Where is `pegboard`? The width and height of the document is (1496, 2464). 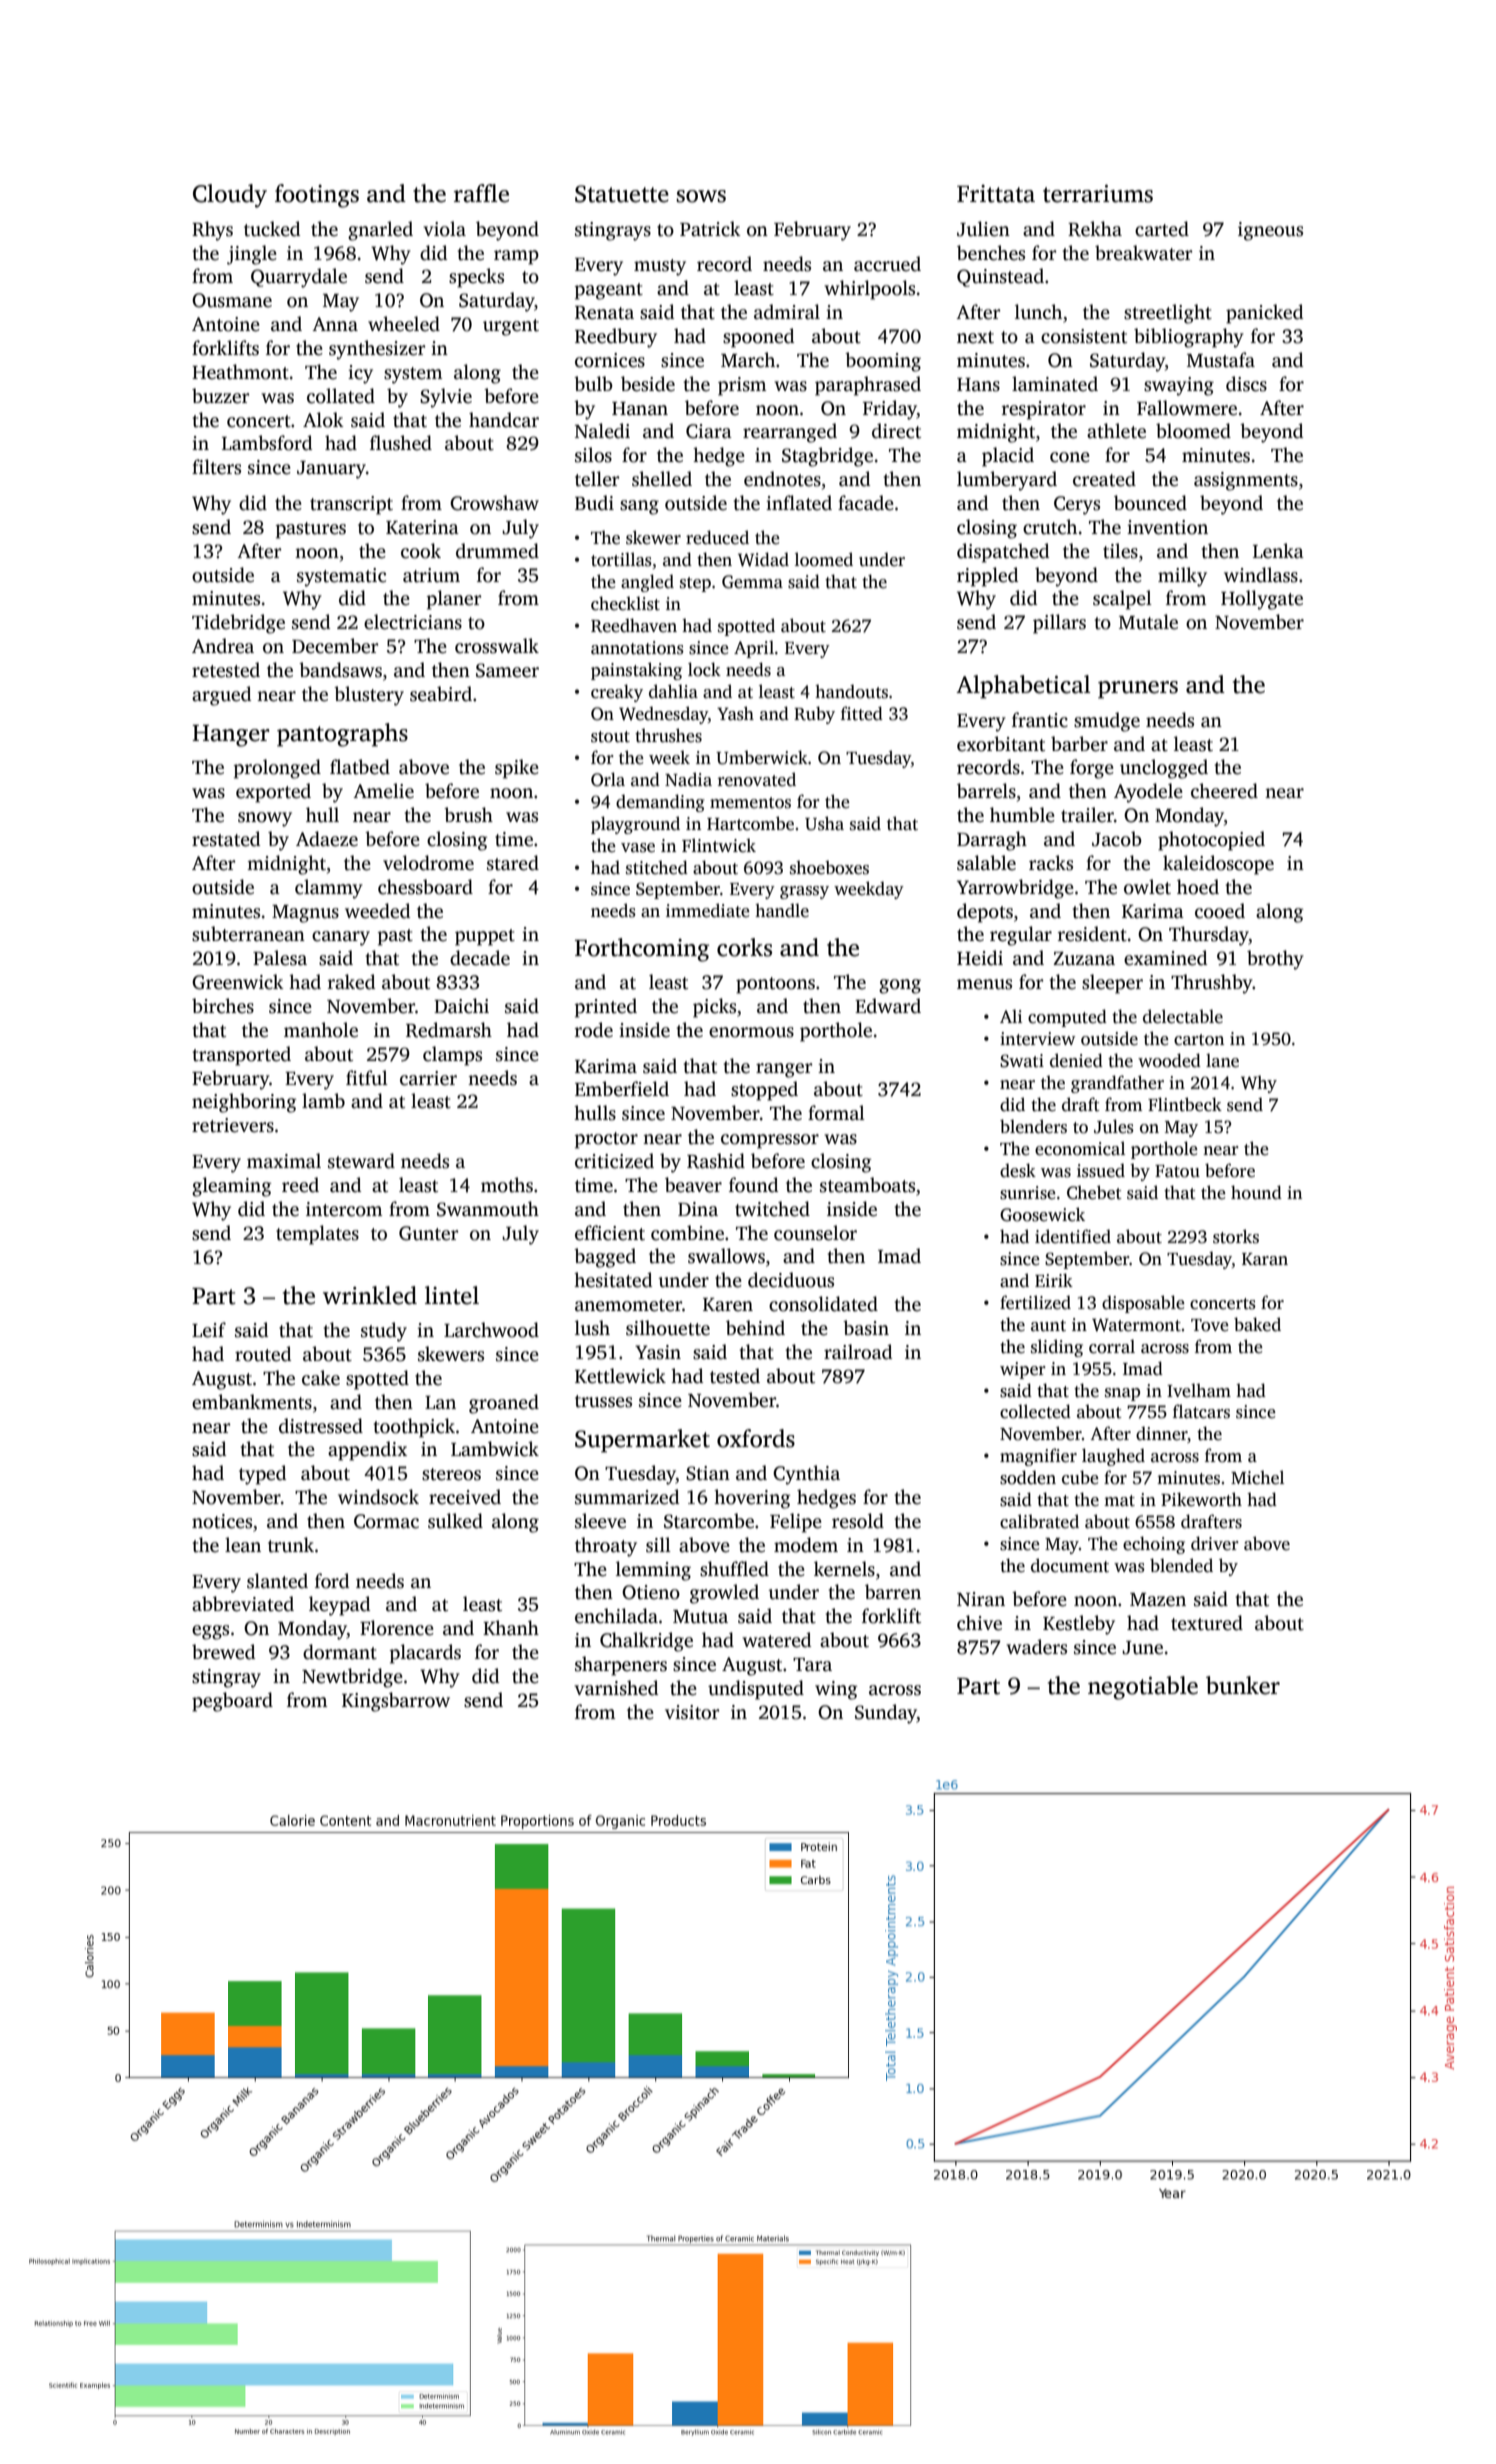 pegboard is located at coordinates (232, 1702).
